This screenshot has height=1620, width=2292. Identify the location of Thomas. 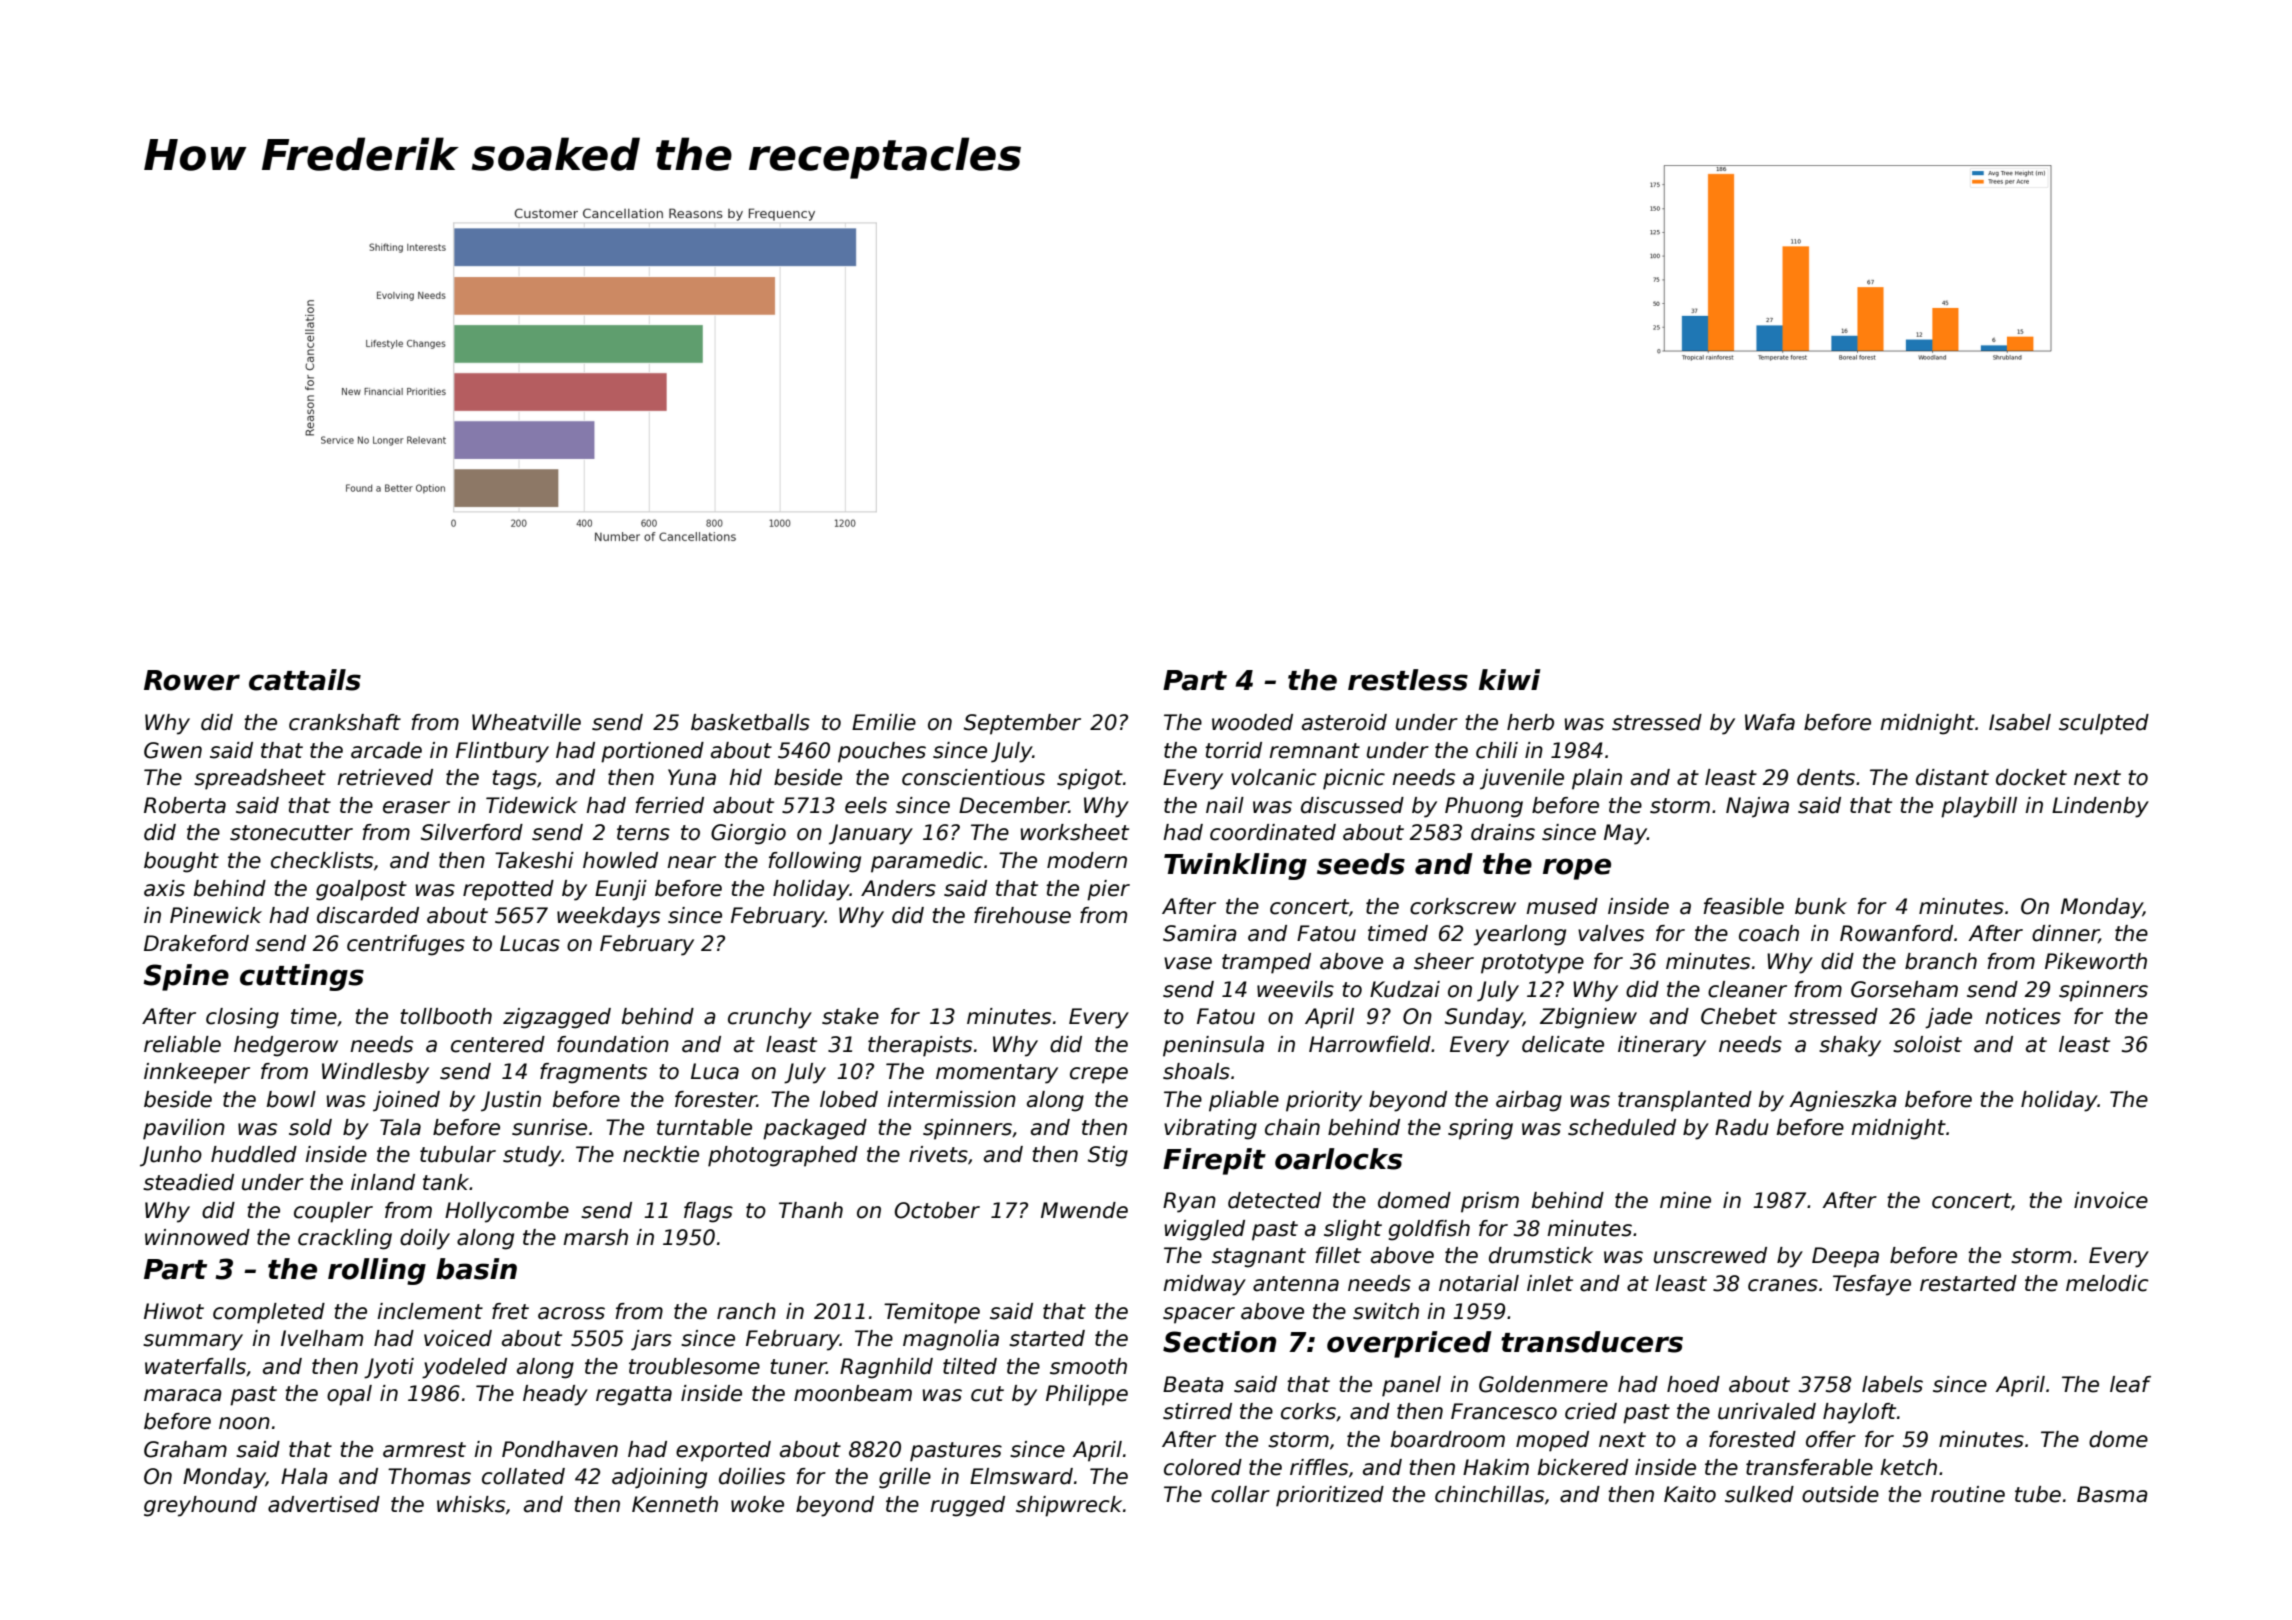
(429, 1476).
